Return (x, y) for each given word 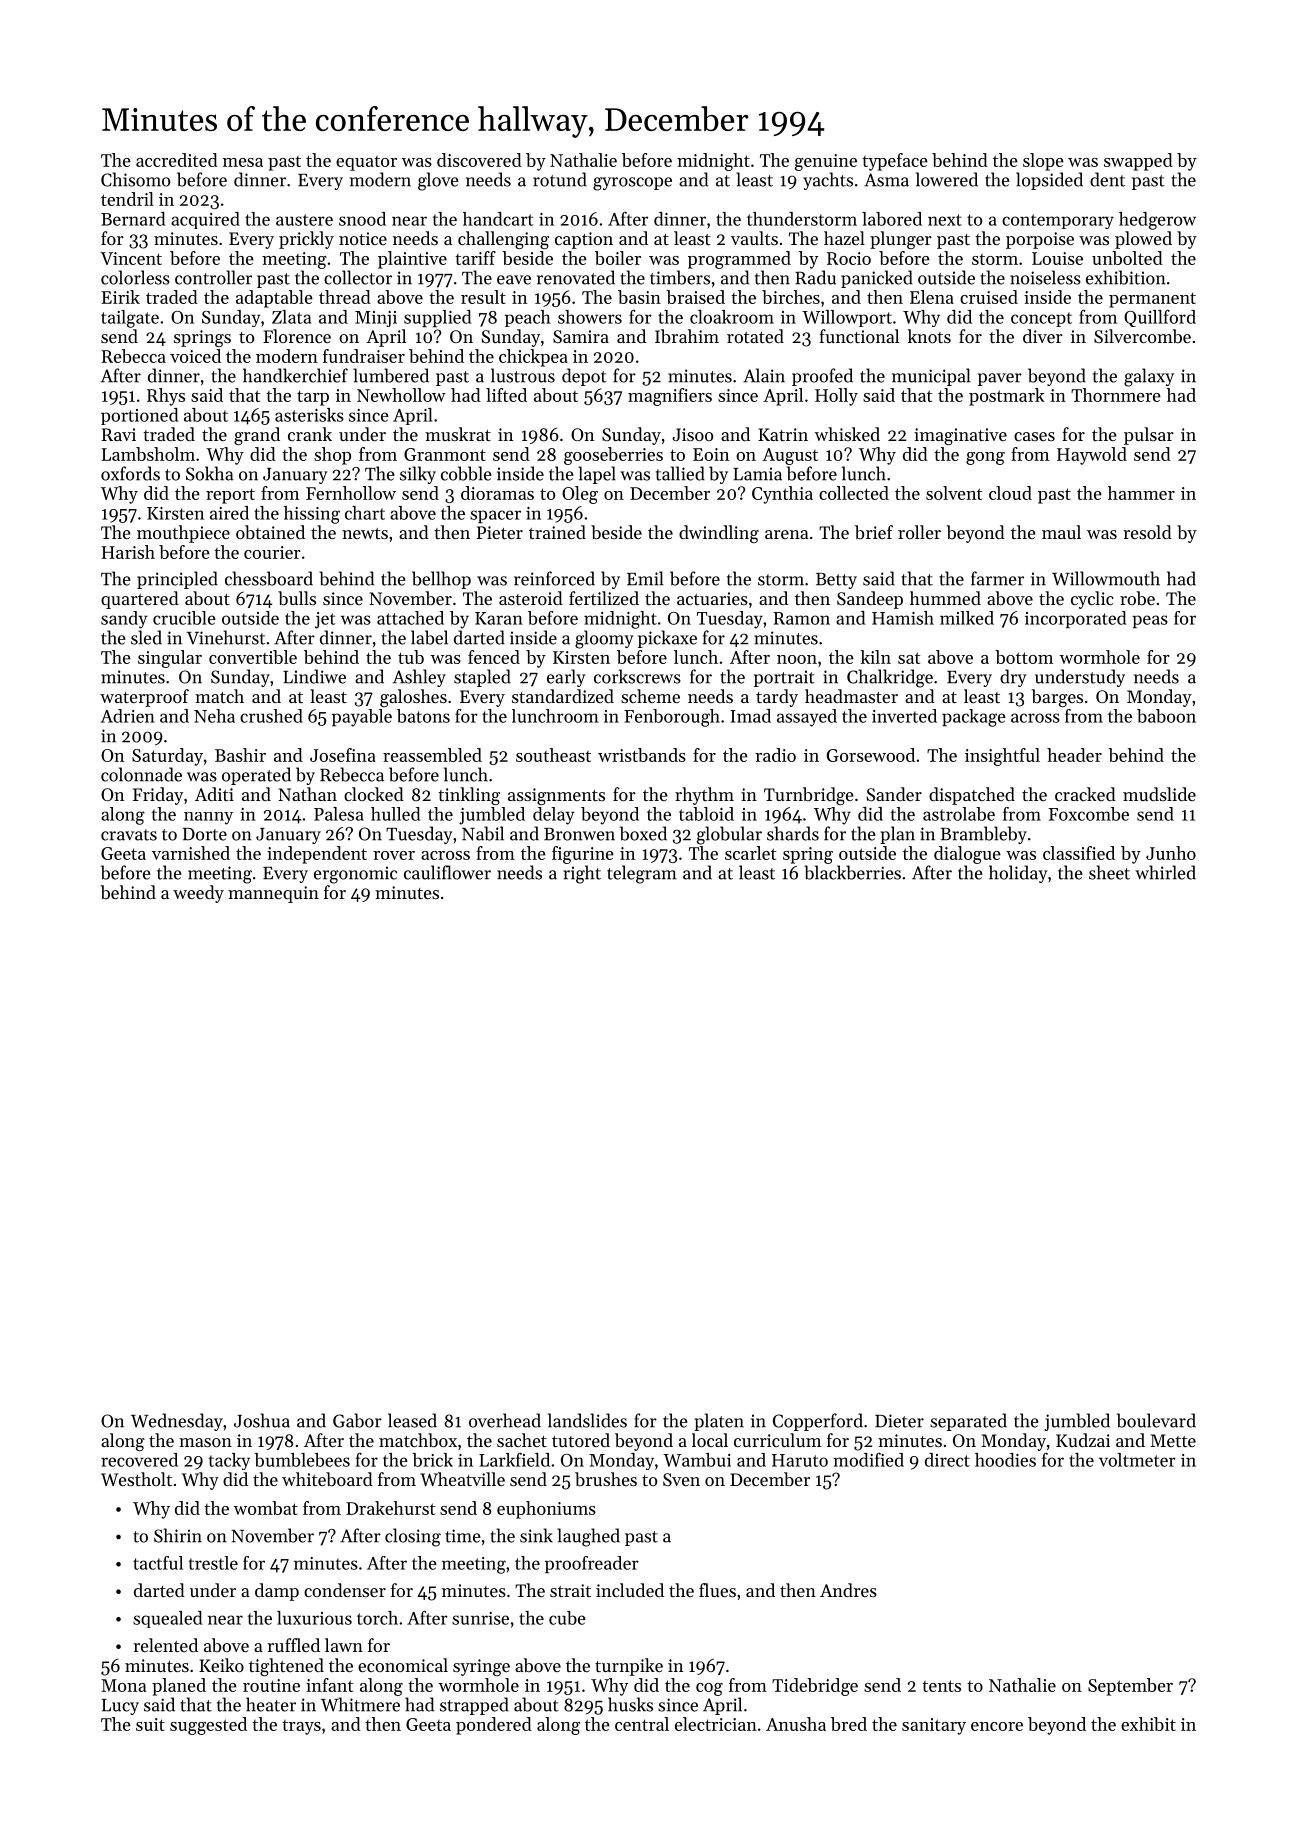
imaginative (960, 436)
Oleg (580, 495)
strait (570, 1590)
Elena (932, 297)
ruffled (293, 1645)
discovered (479, 160)
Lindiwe (314, 676)
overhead (505, 1420)
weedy (198, 894)
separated (968, 1422)
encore (997, 1726)
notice (363, 238)
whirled (1165, 872)
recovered (139, 1460)
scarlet (751, 853)
